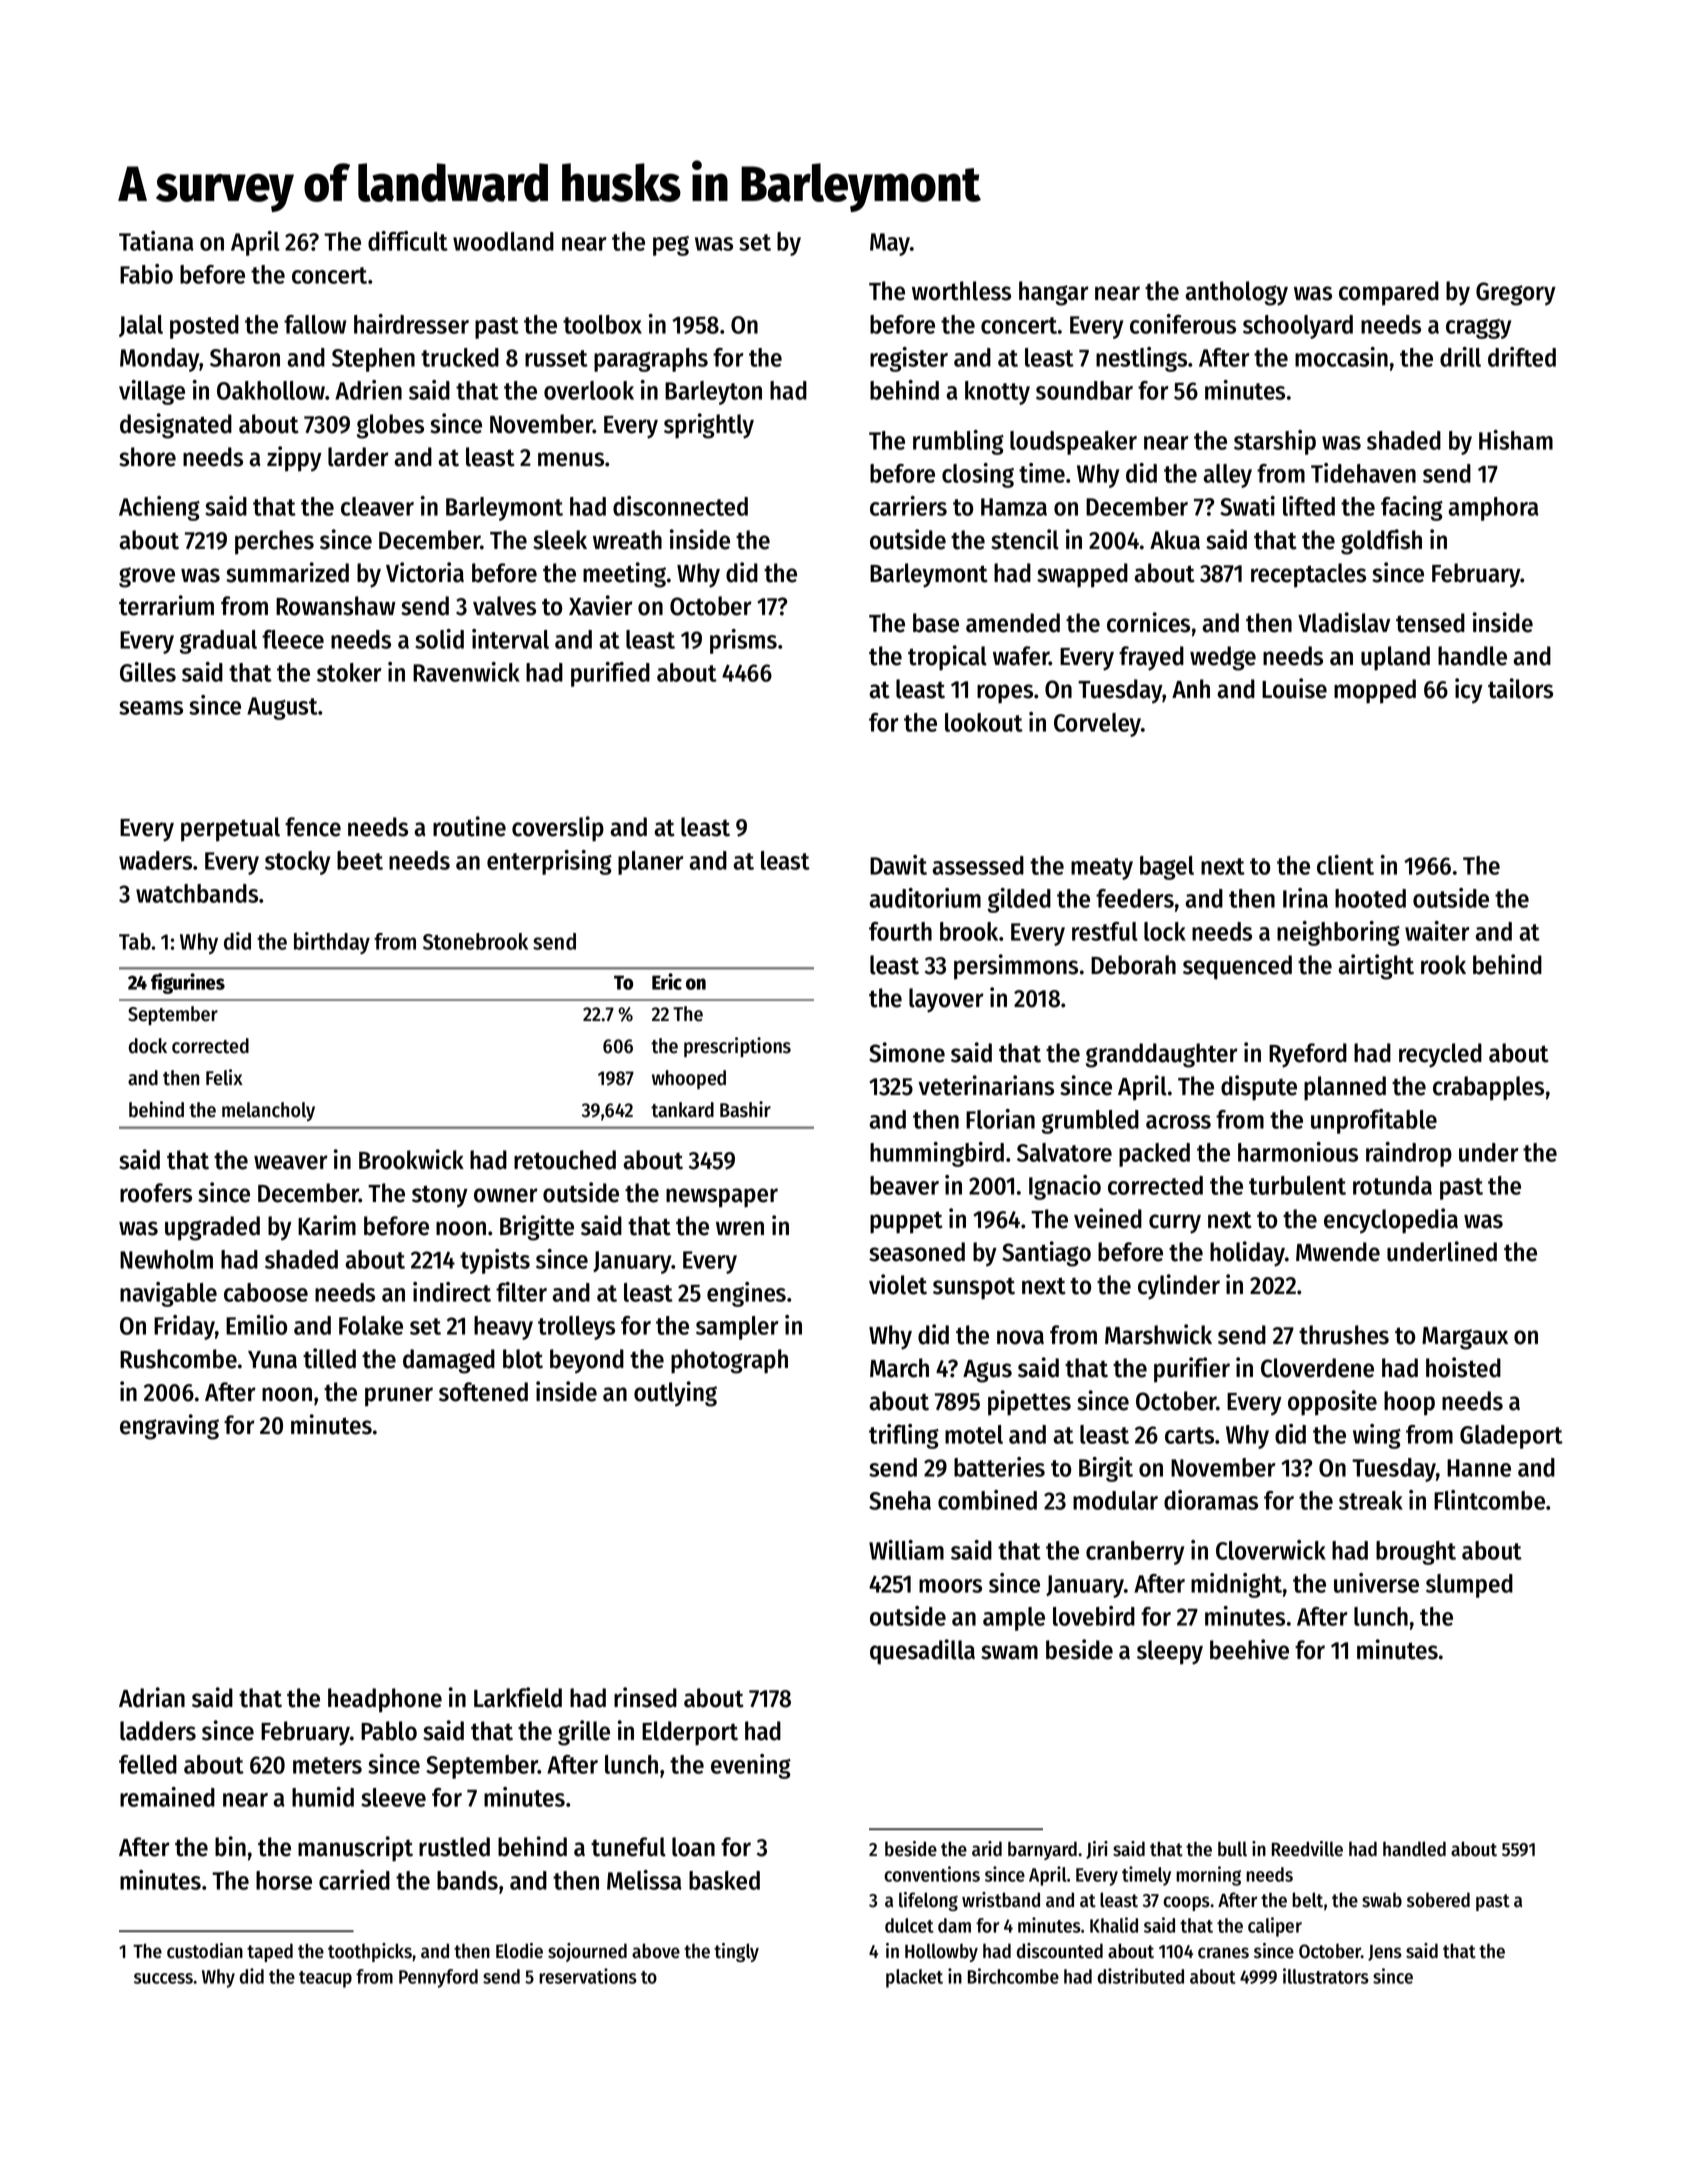 Image resolution: width=1683 pixels, height=2178 pixels. Describe the element at coordinates (1211, 1500) in the page. I see `dioramas` at that location.
